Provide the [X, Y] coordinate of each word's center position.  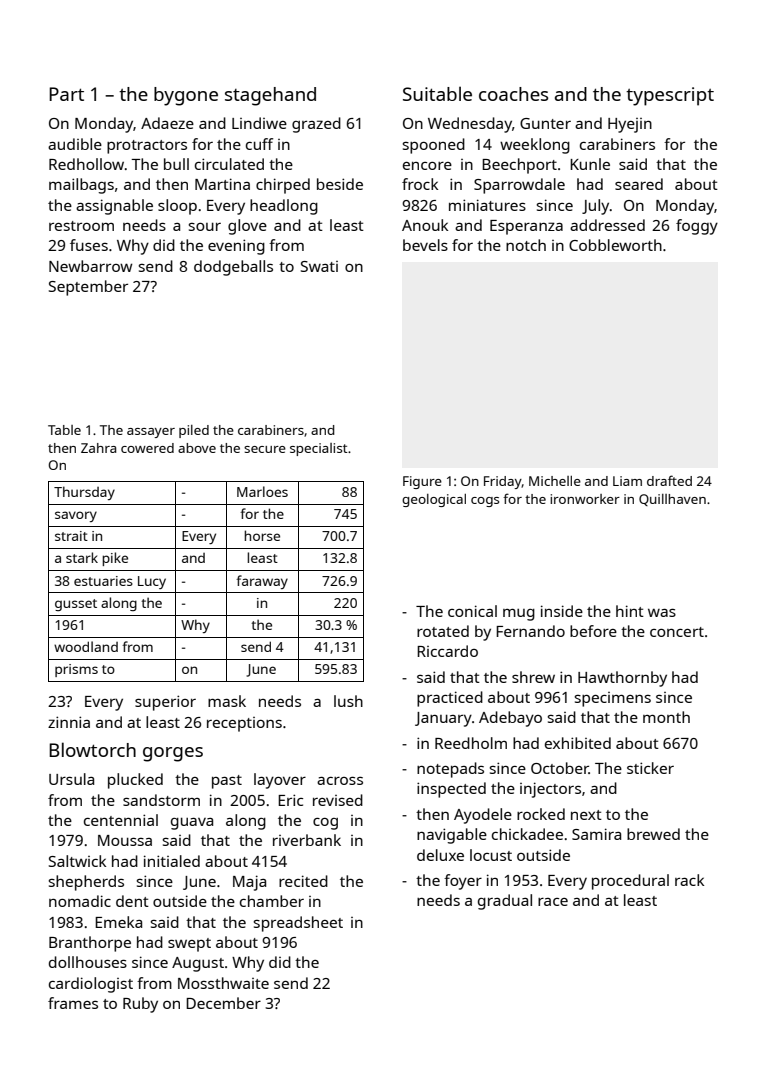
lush [348, 701]
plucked [135, 781]
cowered [147, 448]
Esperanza [526, 227]
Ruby [140, 1005]
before [593, 631]
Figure [422, 482]
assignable [114, 207]
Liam [627, 481]
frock [420, 184]
